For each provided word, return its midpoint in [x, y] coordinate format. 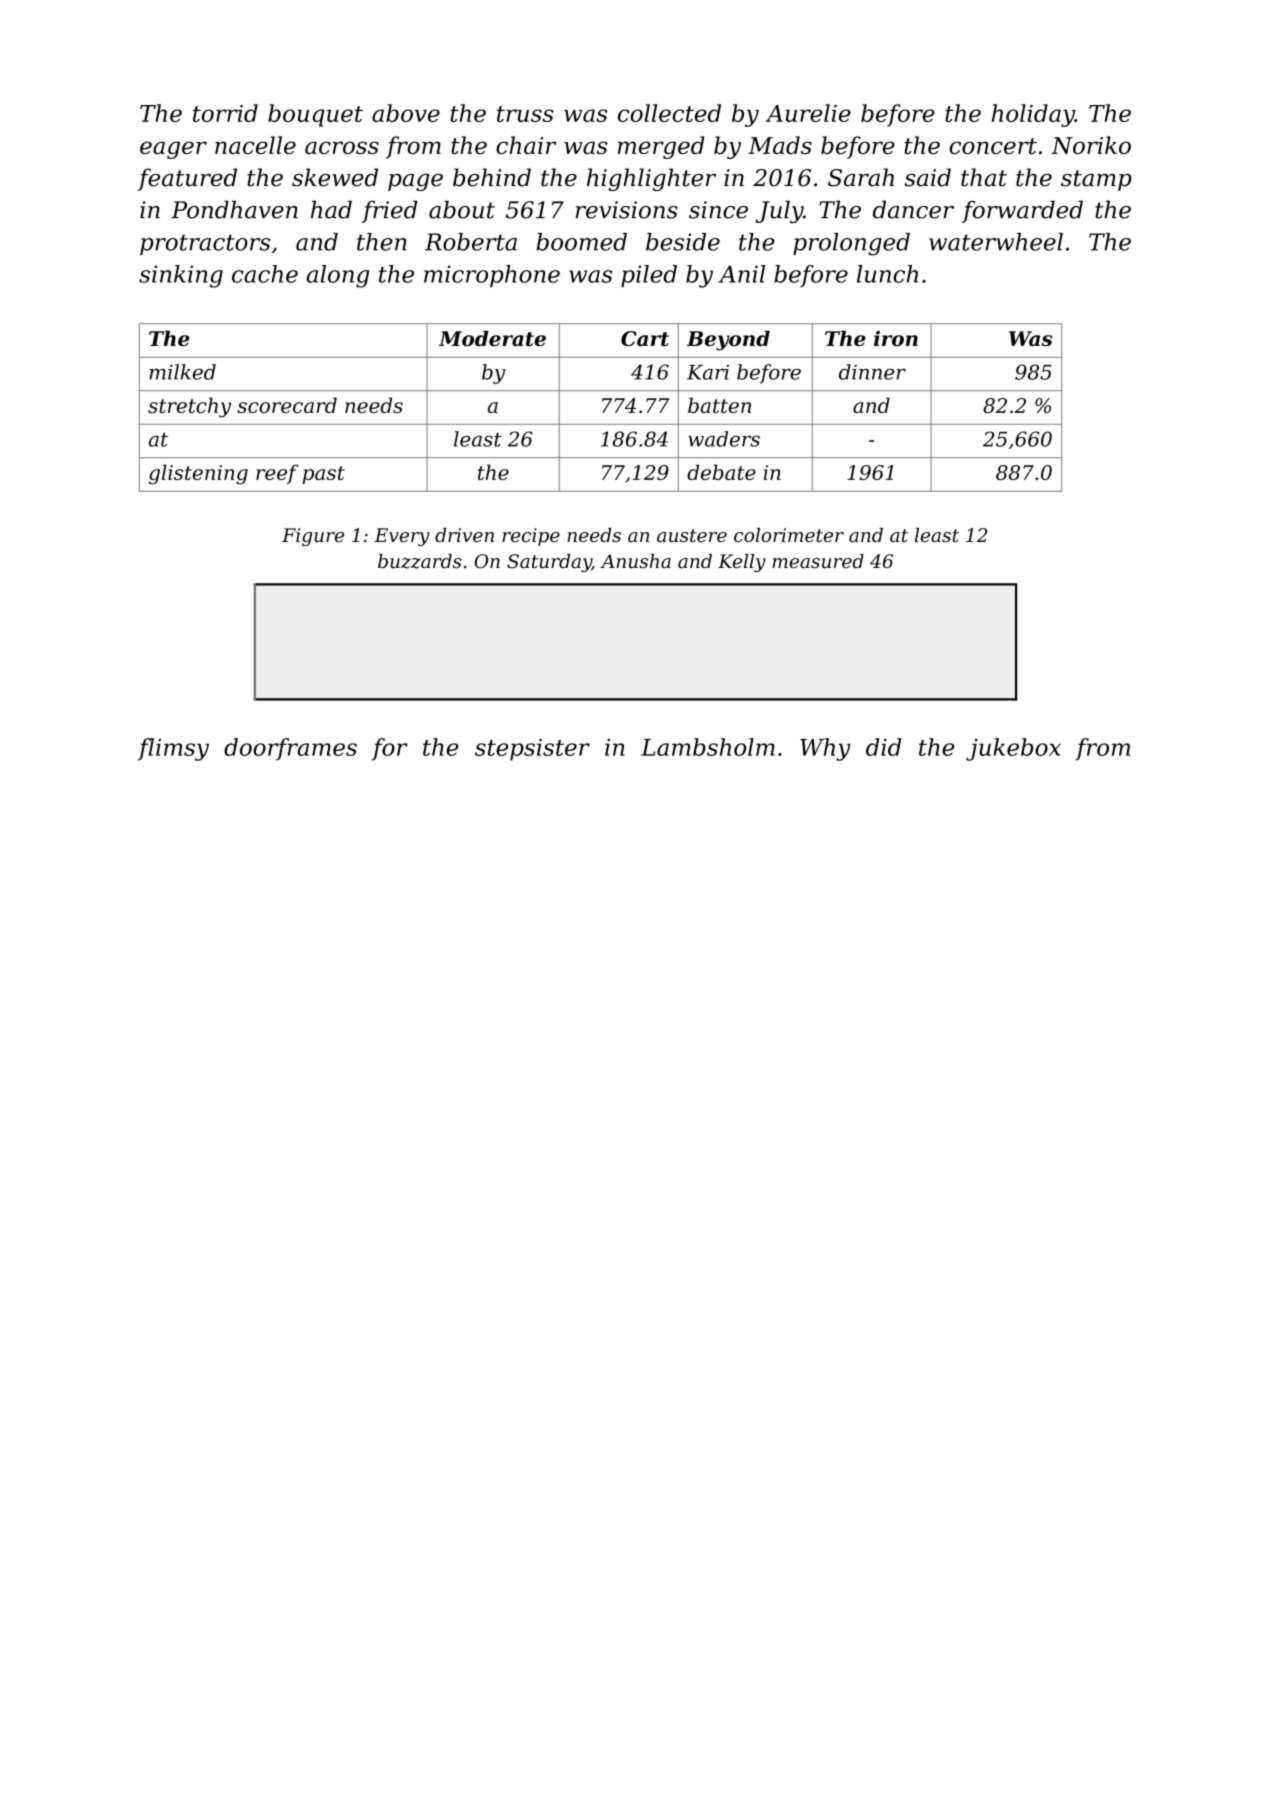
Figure [313, 537]
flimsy [173, 749]
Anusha [635, 561]
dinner [872, 372]
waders [724, 439]
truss [525, 114]
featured [187, 179]
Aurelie [808, 113]
